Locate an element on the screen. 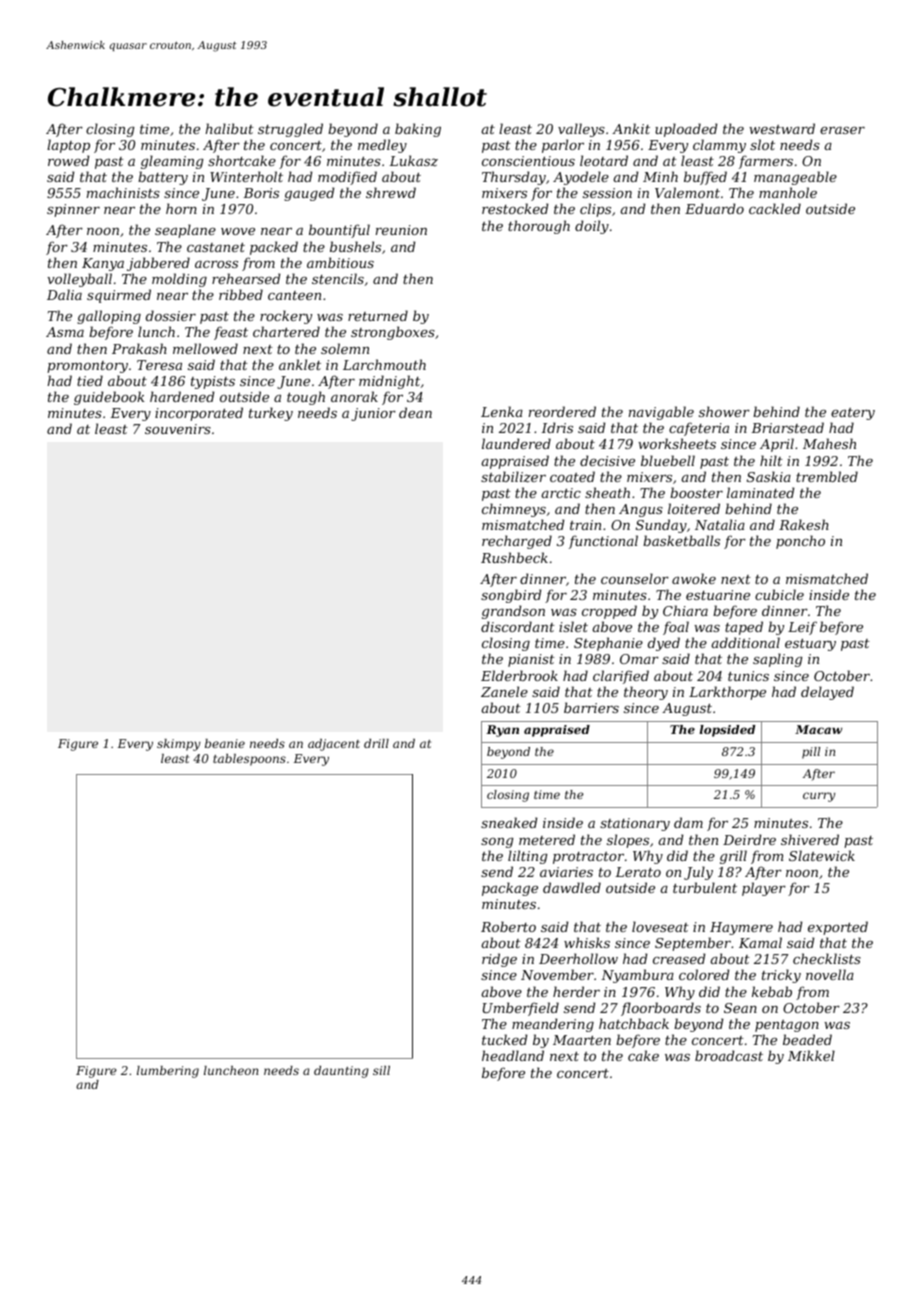 The height and width of the screenshot is (1308, 924). cackled is located at coordinates (775, 208).
